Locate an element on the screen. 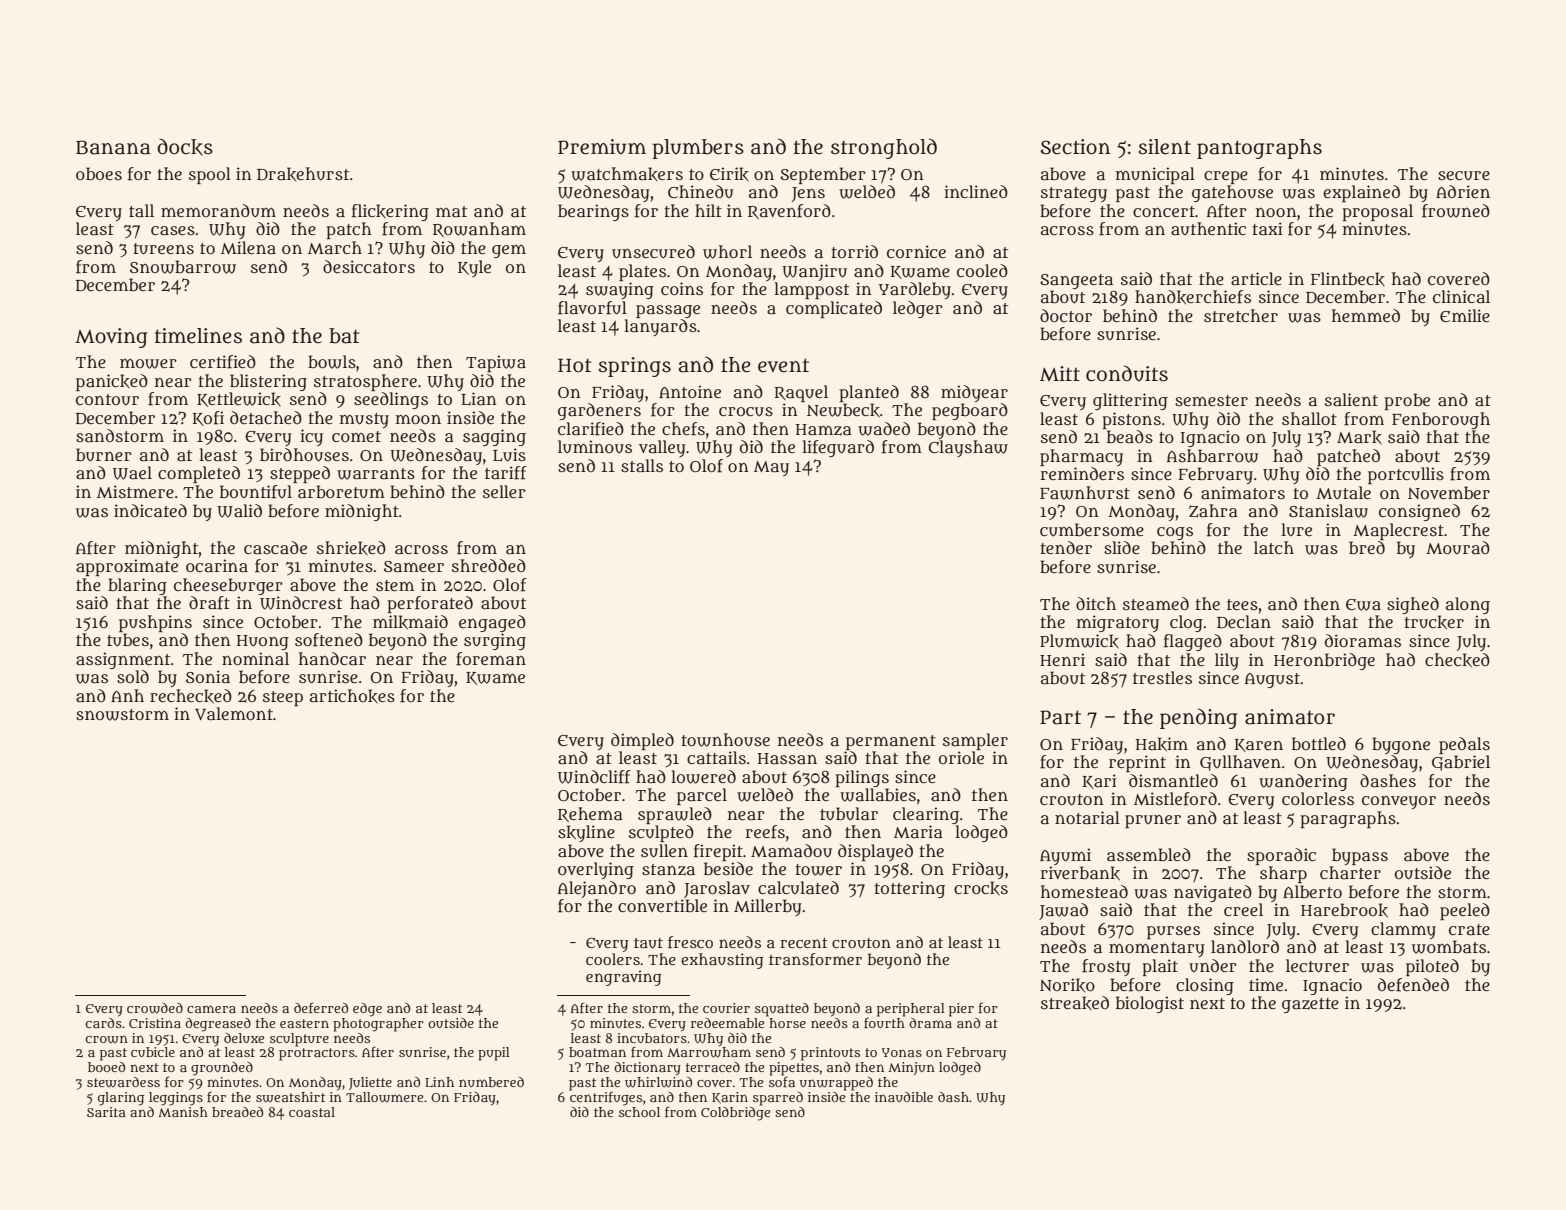 Image resolution: width=1566 pixels, height=1210 pixels. Fenborough is located at coordinates (1441, 420).
